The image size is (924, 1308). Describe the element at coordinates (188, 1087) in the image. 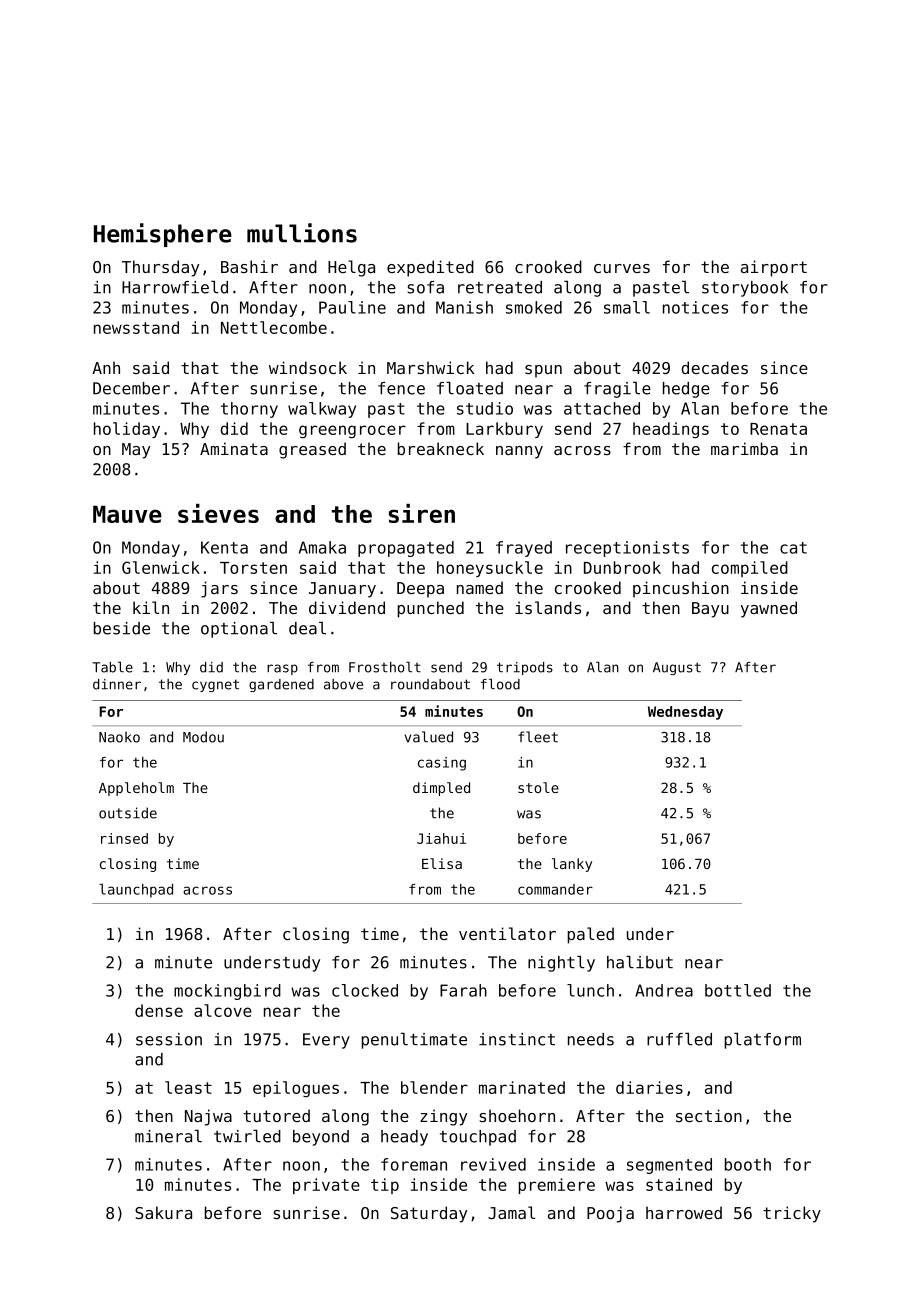

I see `least` at that location.
